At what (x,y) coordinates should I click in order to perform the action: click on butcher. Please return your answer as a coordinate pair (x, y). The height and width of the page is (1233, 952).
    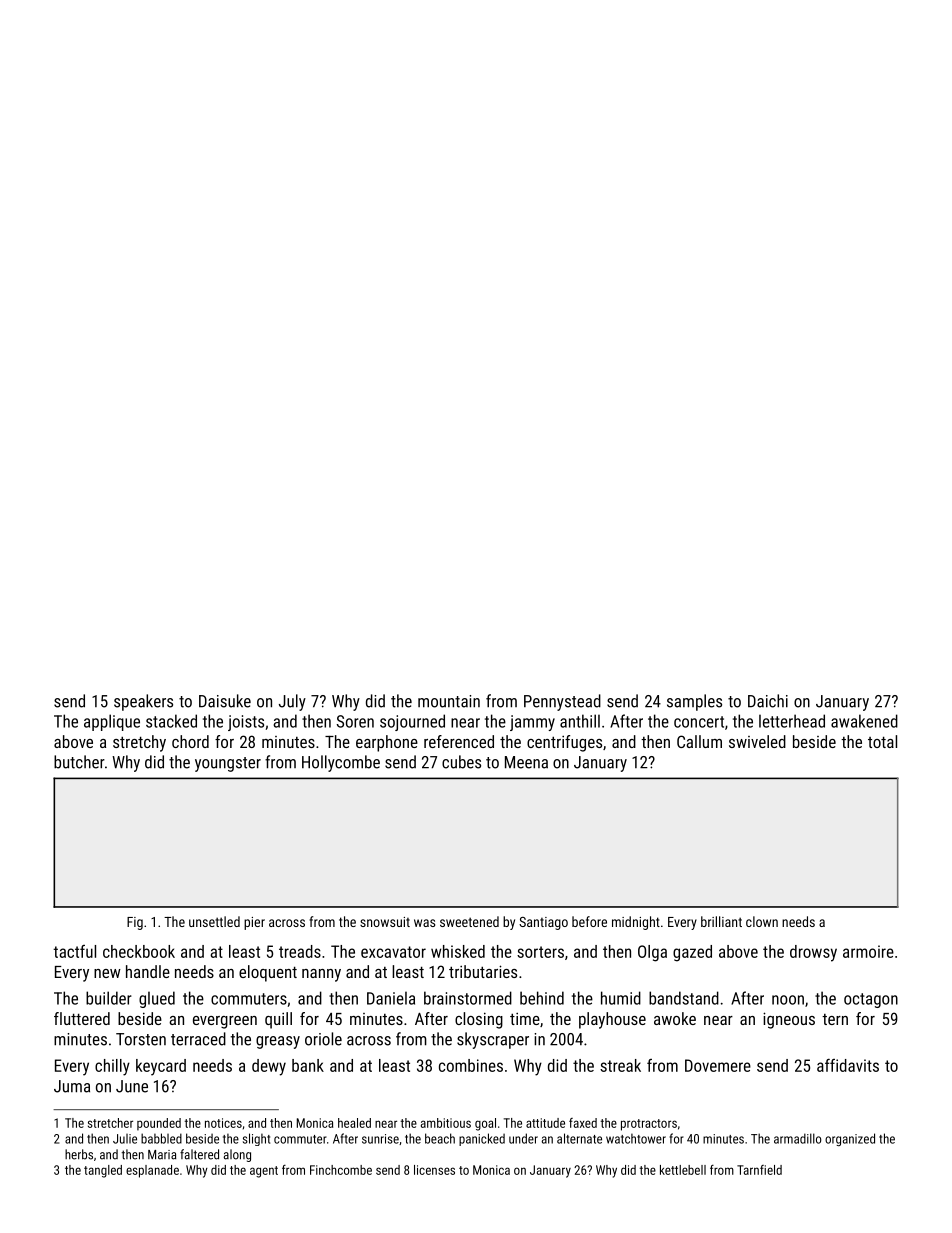
    Looking at the image, I should click on (79, 762).
